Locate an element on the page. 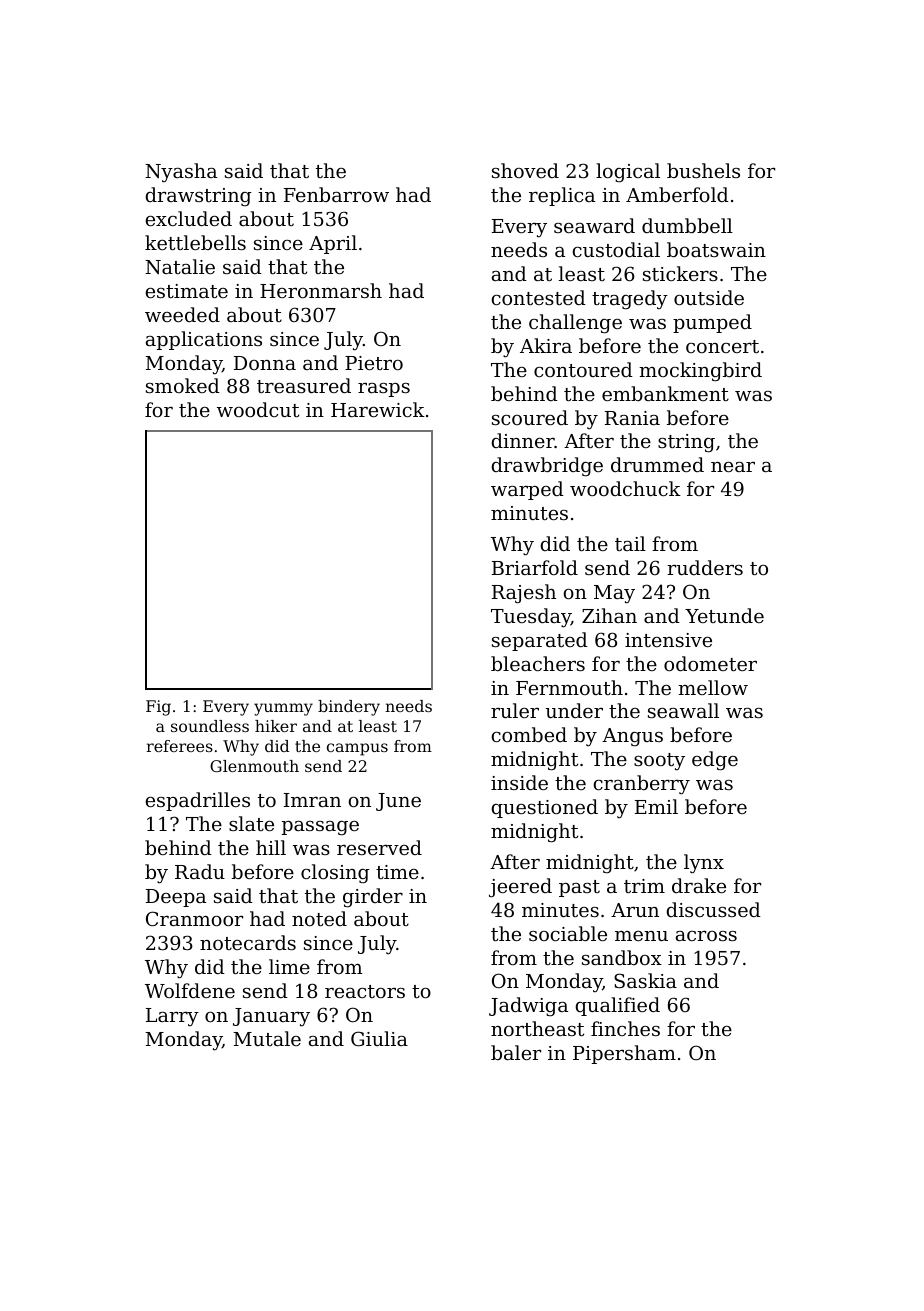  Pietro is located at coordinates (374, 363).
